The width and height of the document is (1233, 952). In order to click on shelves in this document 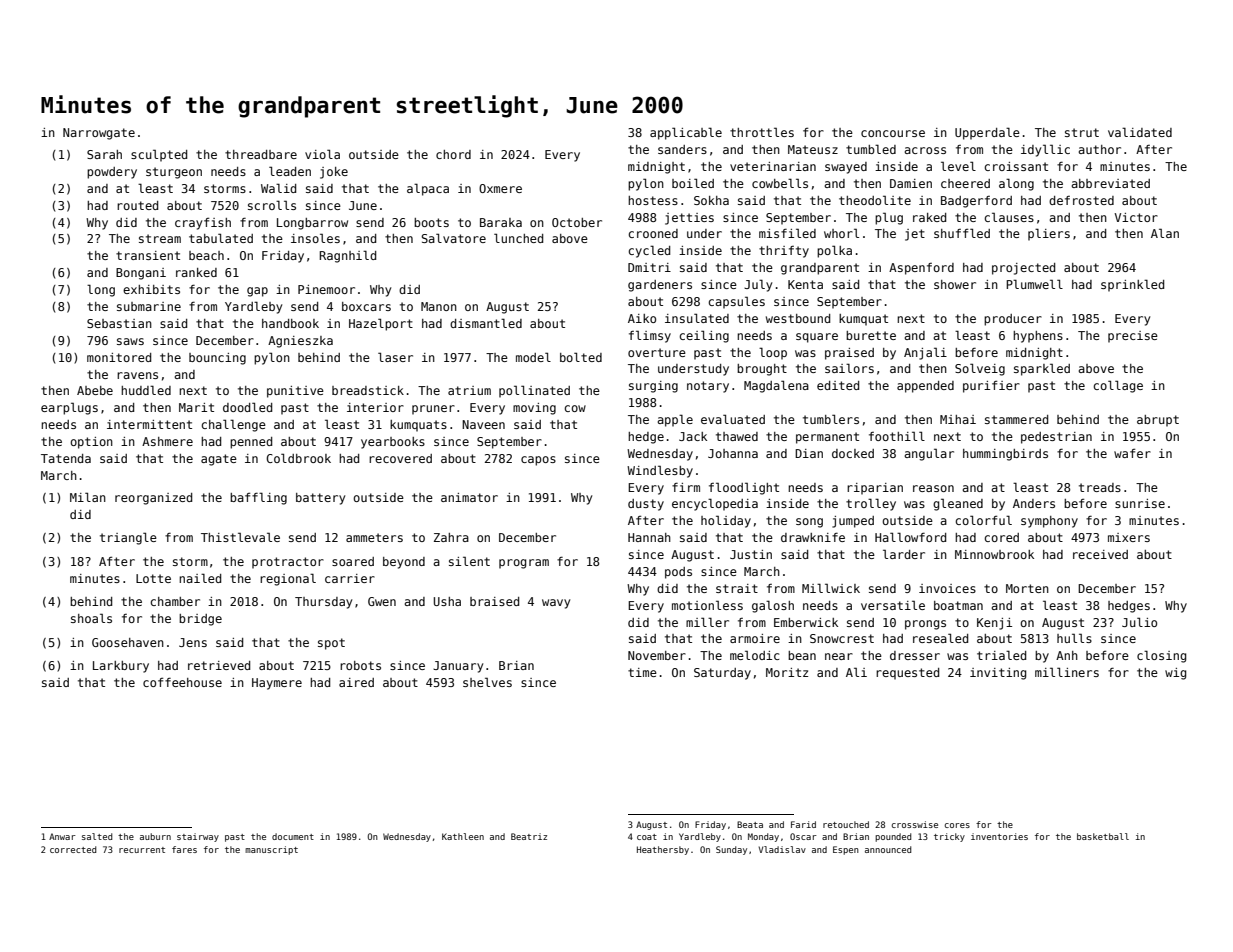, I will do `click(487, 682)`.
